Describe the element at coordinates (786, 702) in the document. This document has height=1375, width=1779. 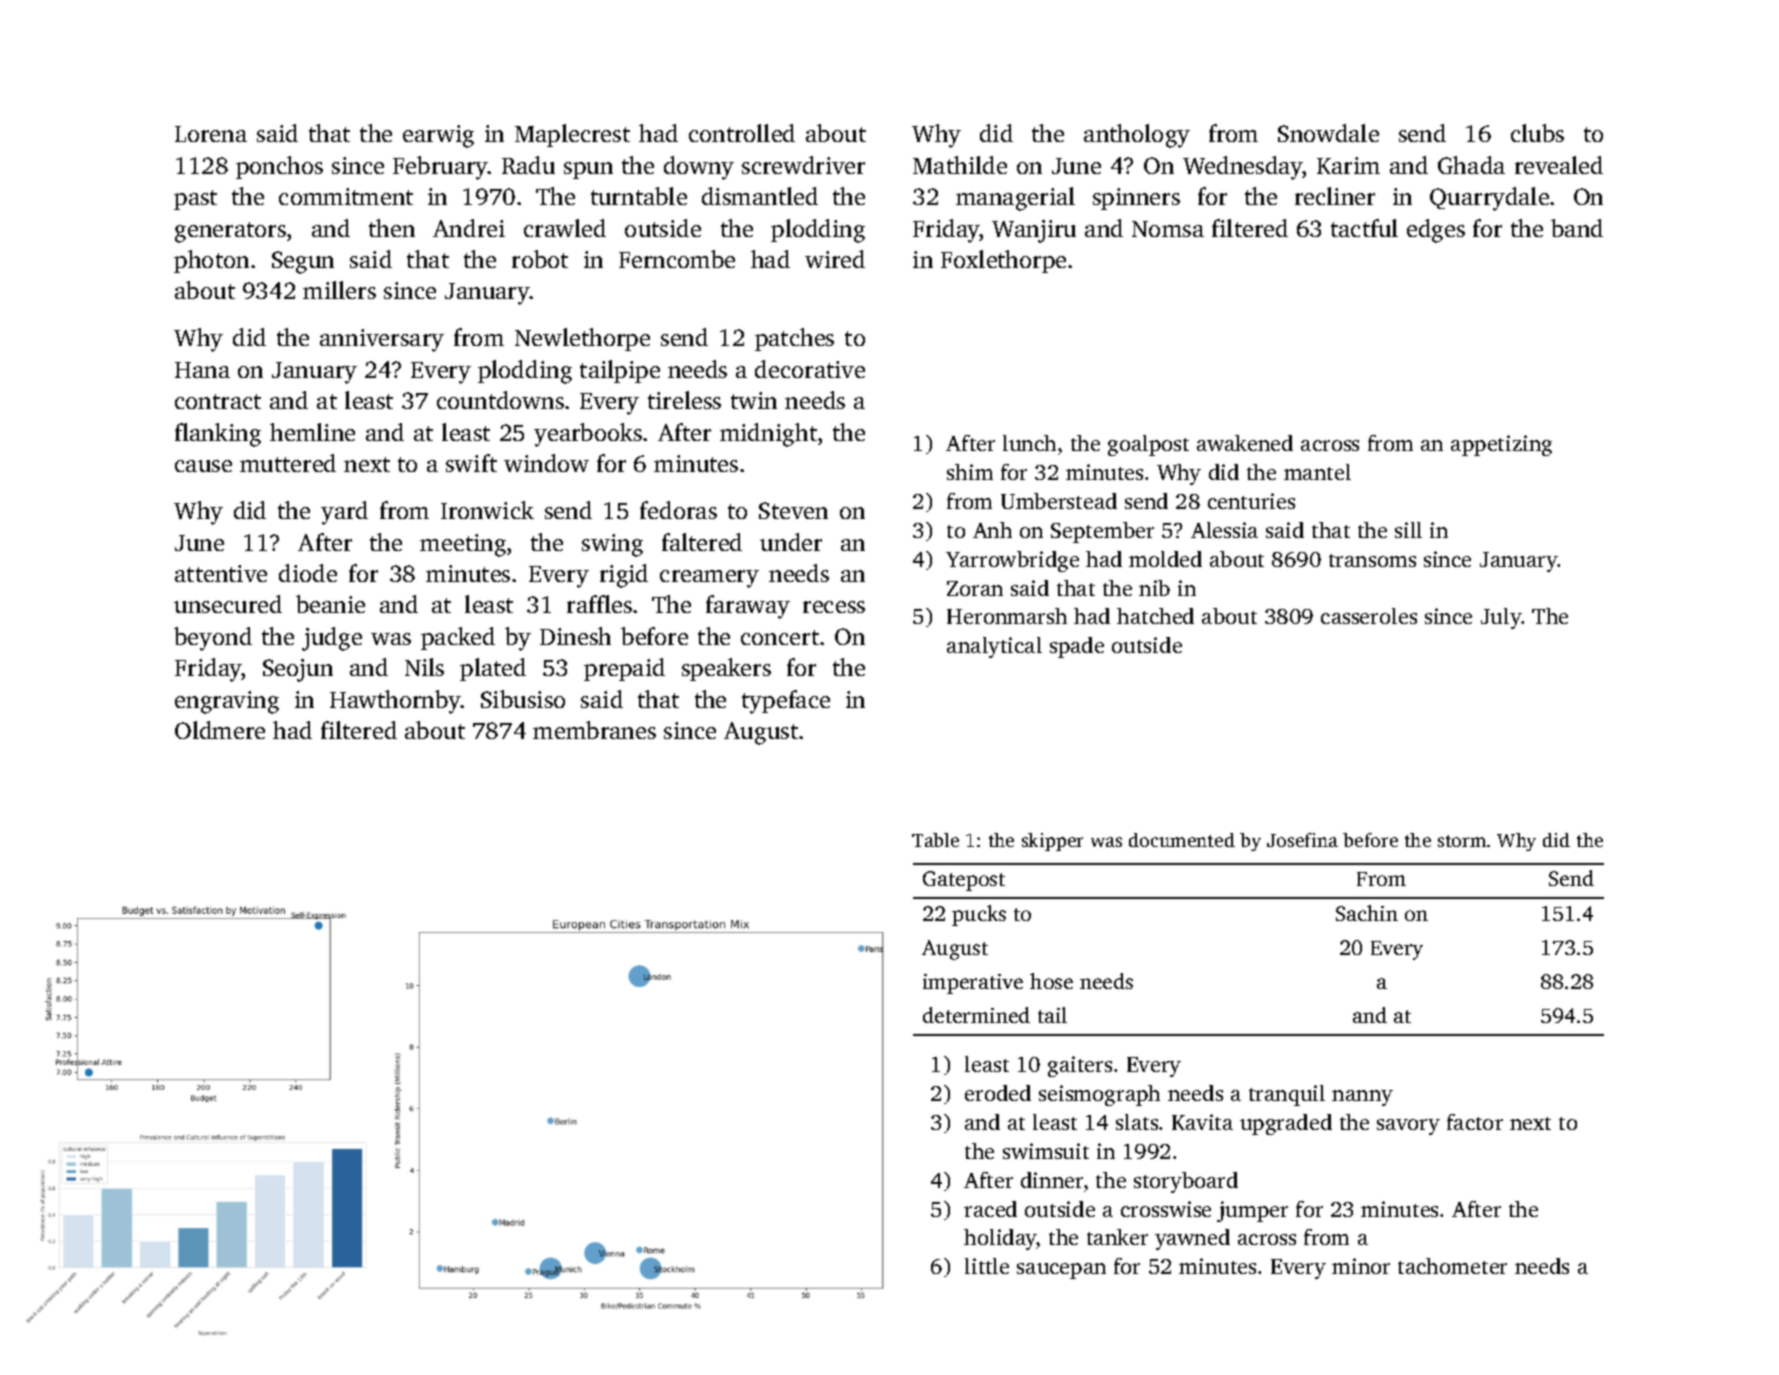
I see `typeface` at that location.
